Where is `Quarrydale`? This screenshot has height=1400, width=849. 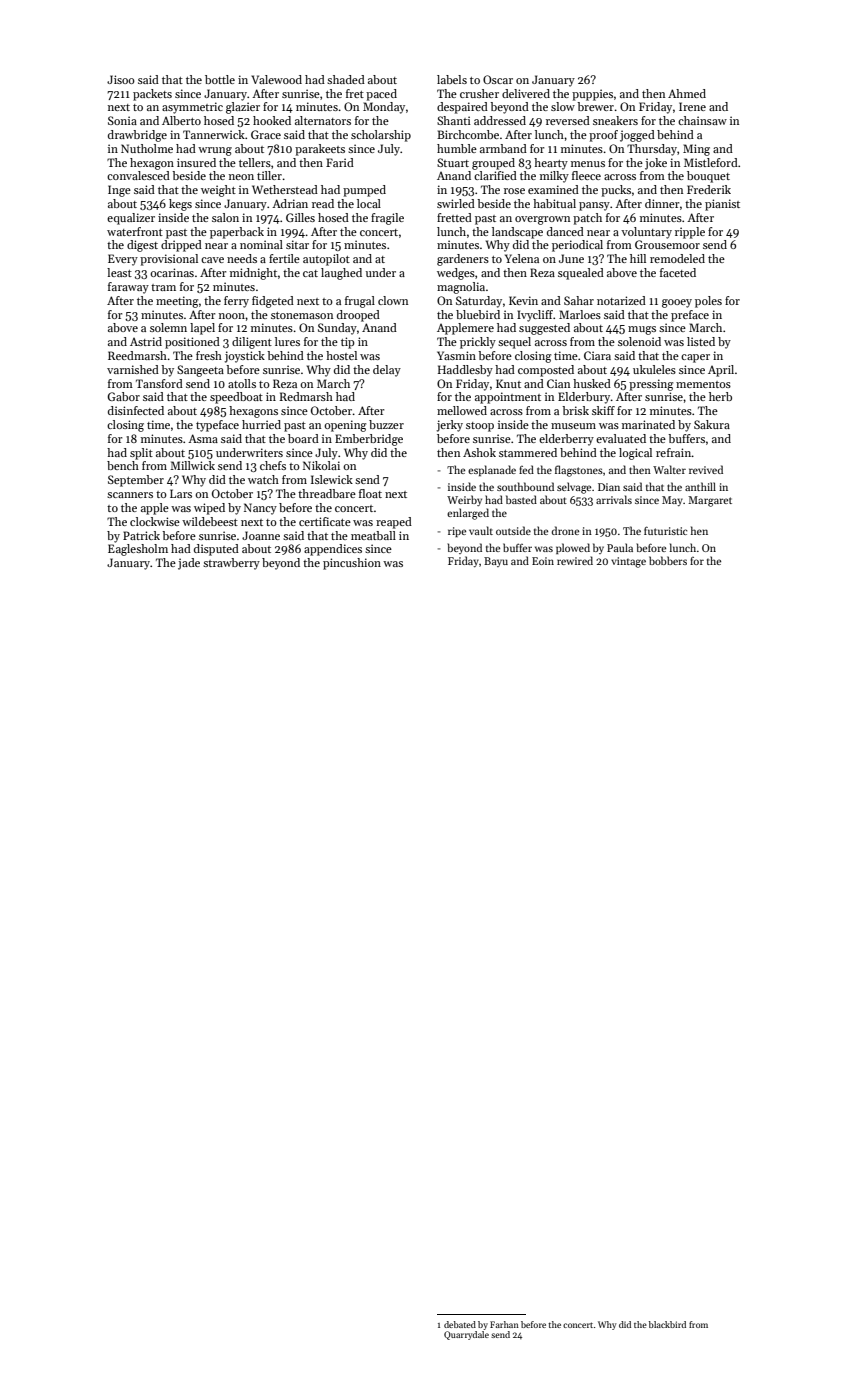
Quarrydale is located at coordinates (466, 1335).
